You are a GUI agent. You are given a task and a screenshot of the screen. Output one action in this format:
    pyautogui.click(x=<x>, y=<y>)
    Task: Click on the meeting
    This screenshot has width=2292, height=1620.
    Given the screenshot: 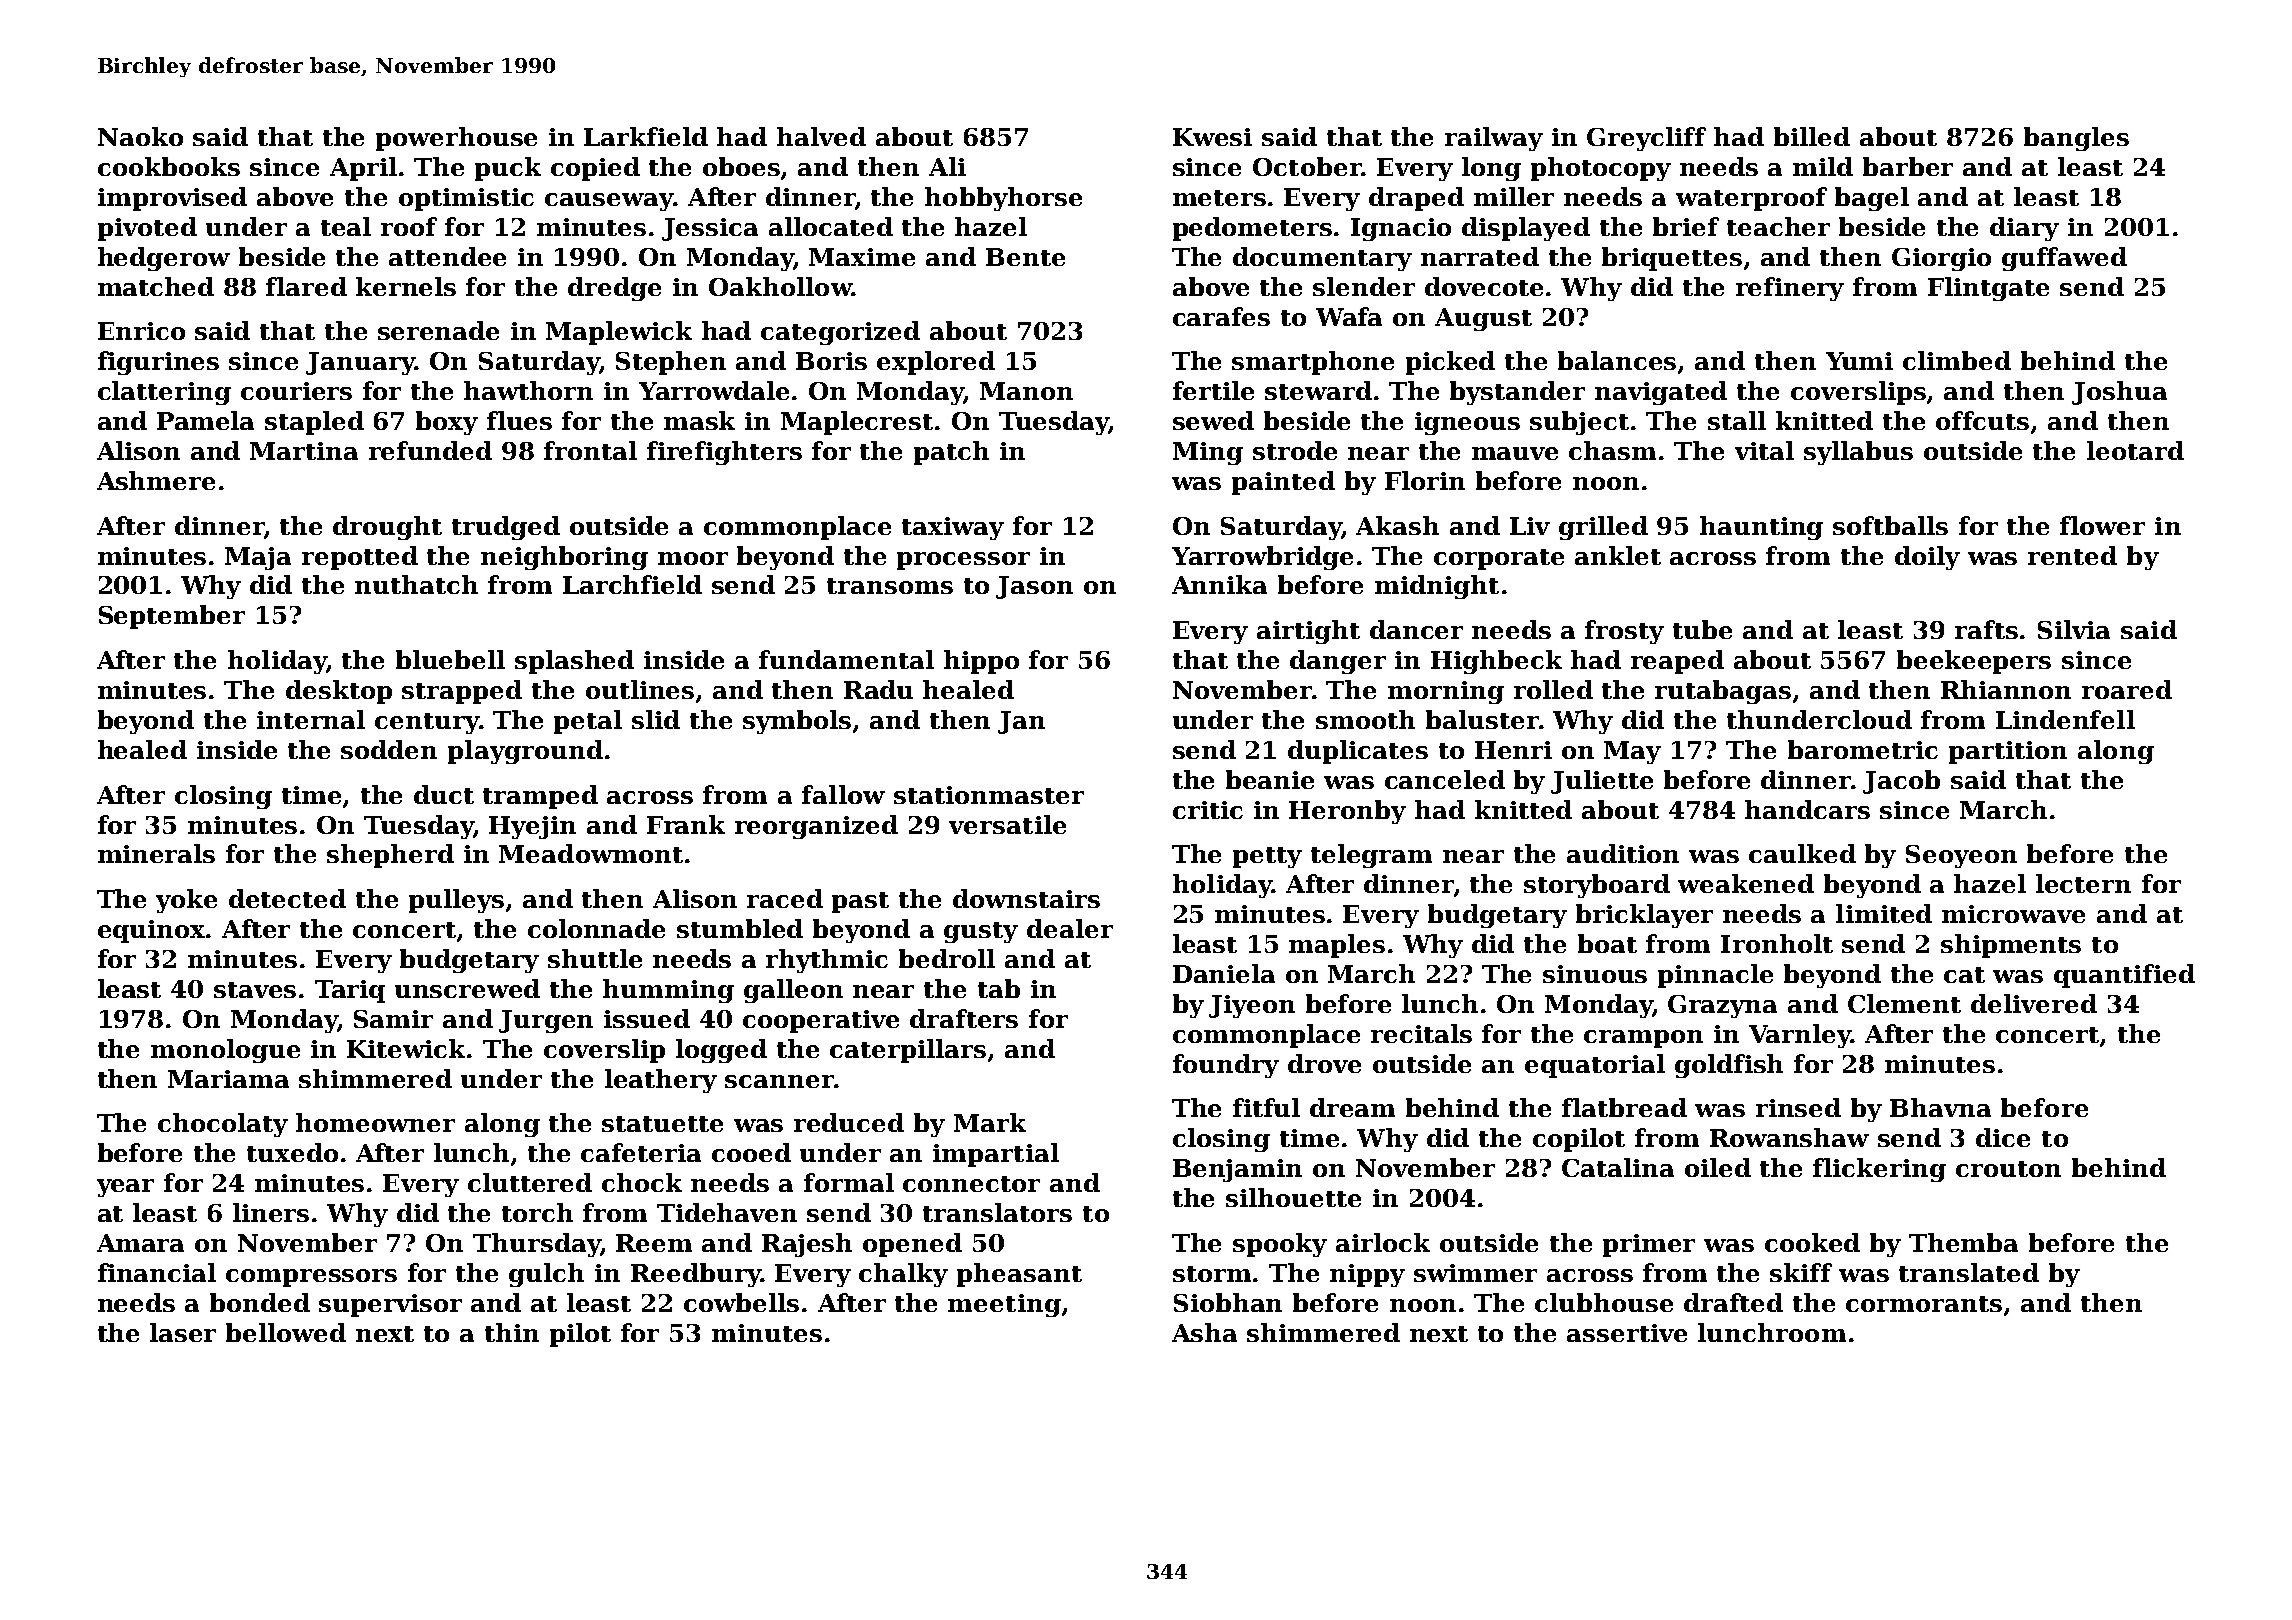 What is the action you would take?
    pyautogui.click(x=1004, y=1305)
